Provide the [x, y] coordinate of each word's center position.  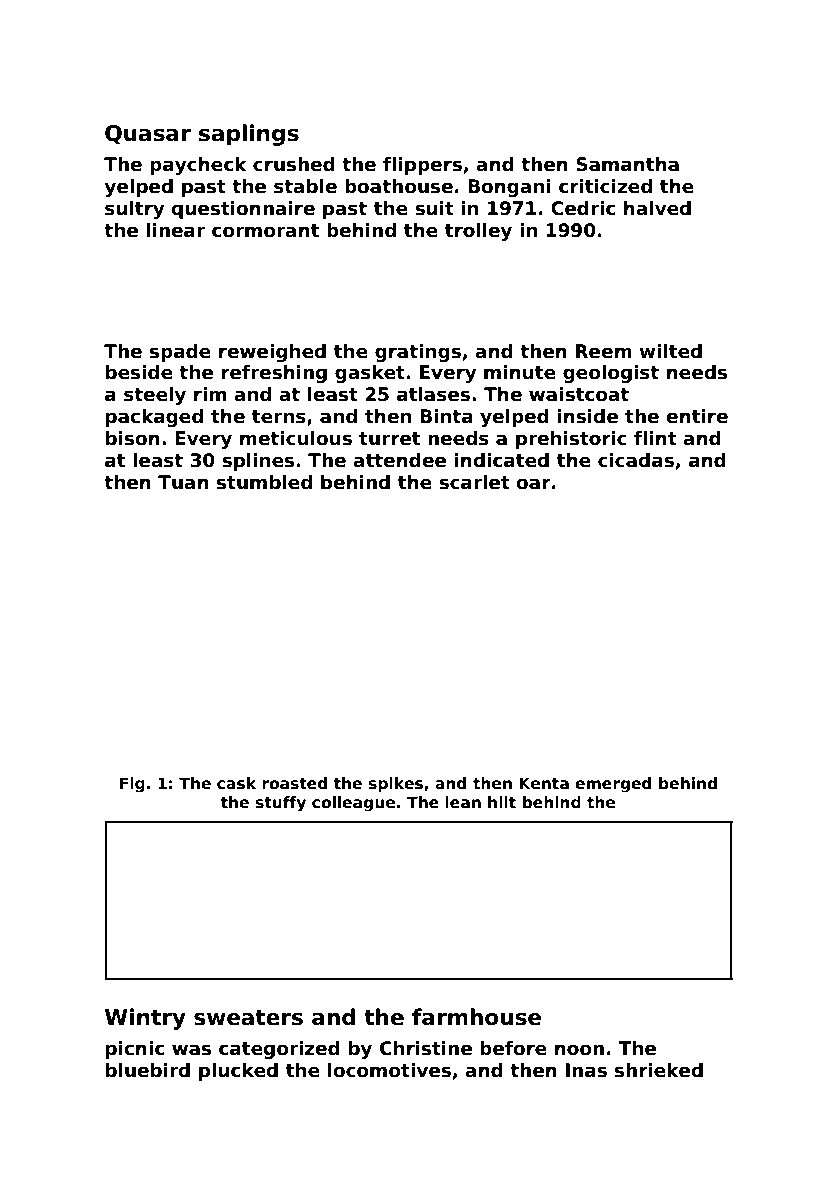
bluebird [148, 1070]
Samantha [627, 164]
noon [579, 1050]
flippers [422, 166]
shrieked [659, 1070]
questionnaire [243, 210]
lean [463, 802]
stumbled [264, 482]
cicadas [636, 460]
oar [533, 484]
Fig [132, 785]
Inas [586, 1070]
